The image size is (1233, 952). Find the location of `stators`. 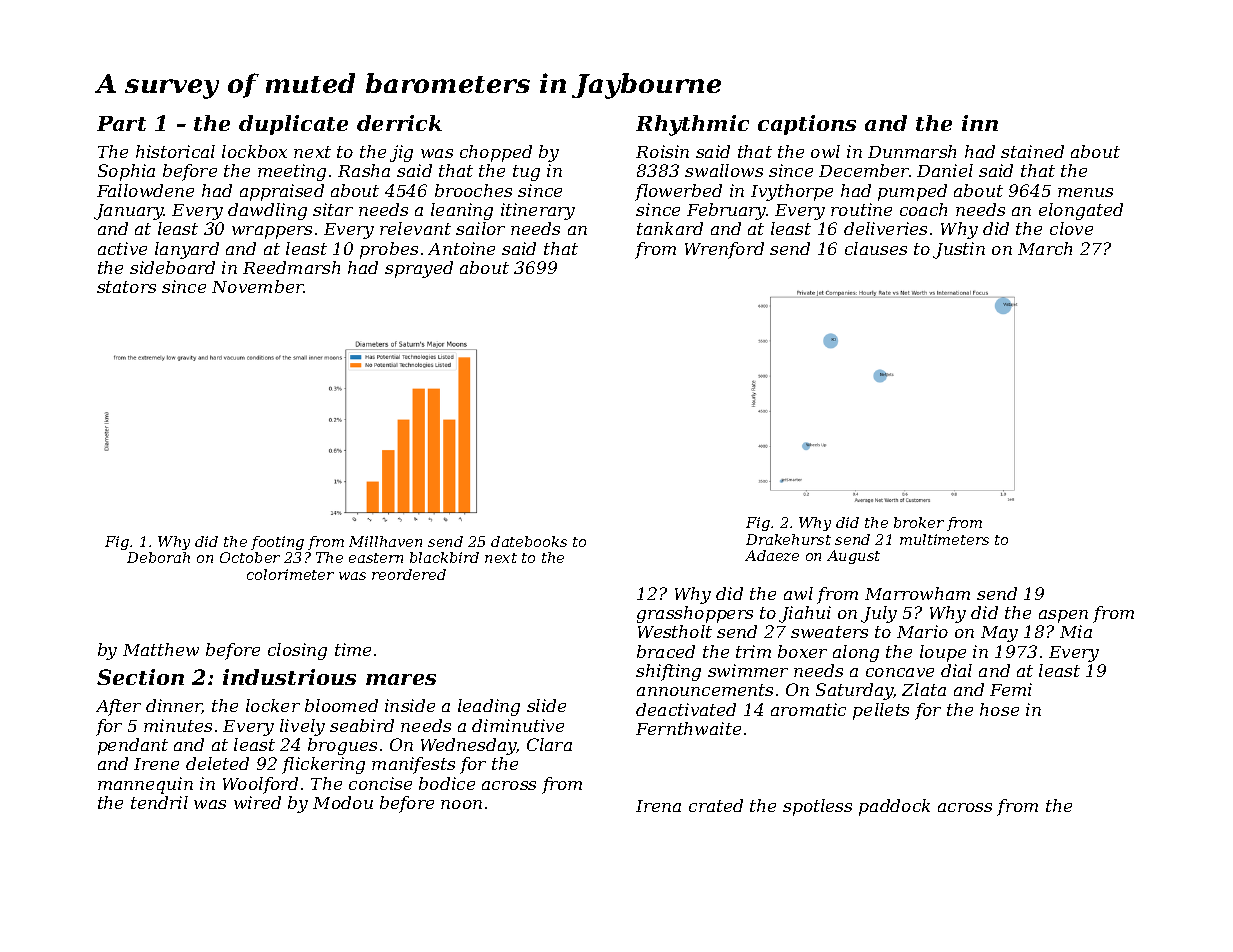

stators is located at coordinates (126, 287).
